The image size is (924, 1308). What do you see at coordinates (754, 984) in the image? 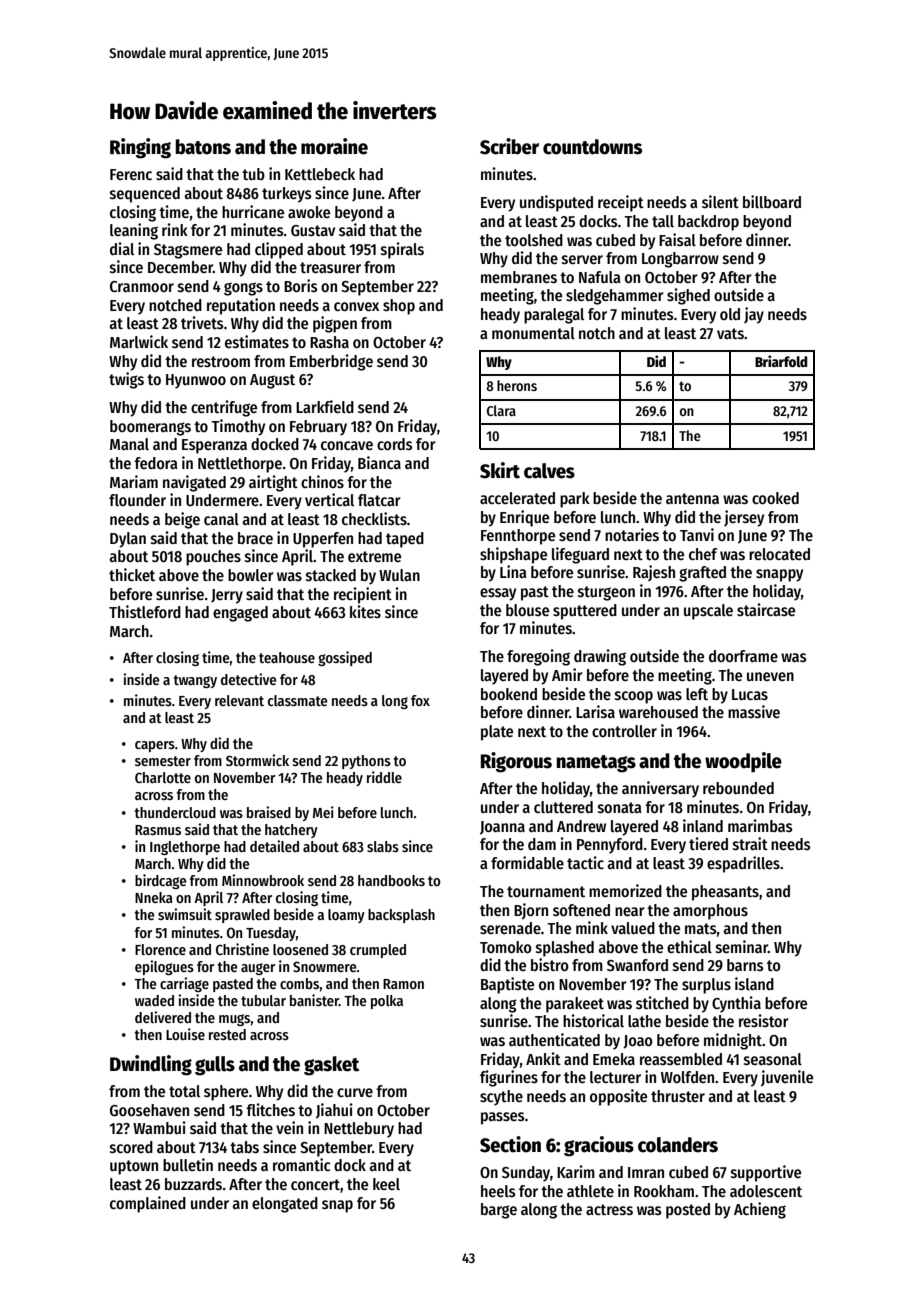
I see `island` at bounding box center [754, 984].
